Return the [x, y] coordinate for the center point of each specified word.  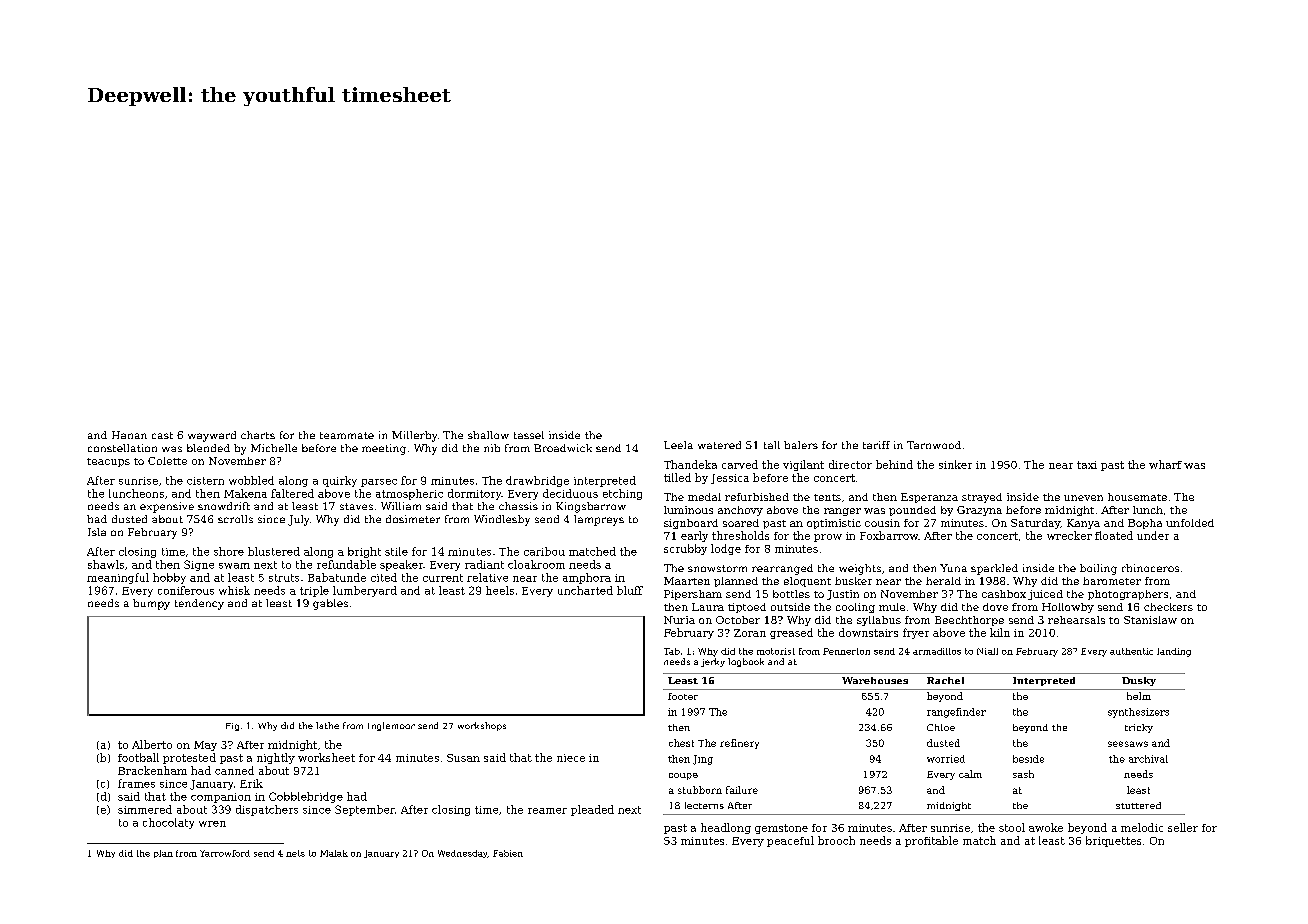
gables [330, 604]
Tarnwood [934, 445]
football [138, 757]
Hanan [129, 435]
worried [946, 759]
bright [364, 552]
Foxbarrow [889, 535]
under [1153, 535]
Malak [334, 853]
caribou [544, 551]
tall [772, 445]
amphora [587, 578]
